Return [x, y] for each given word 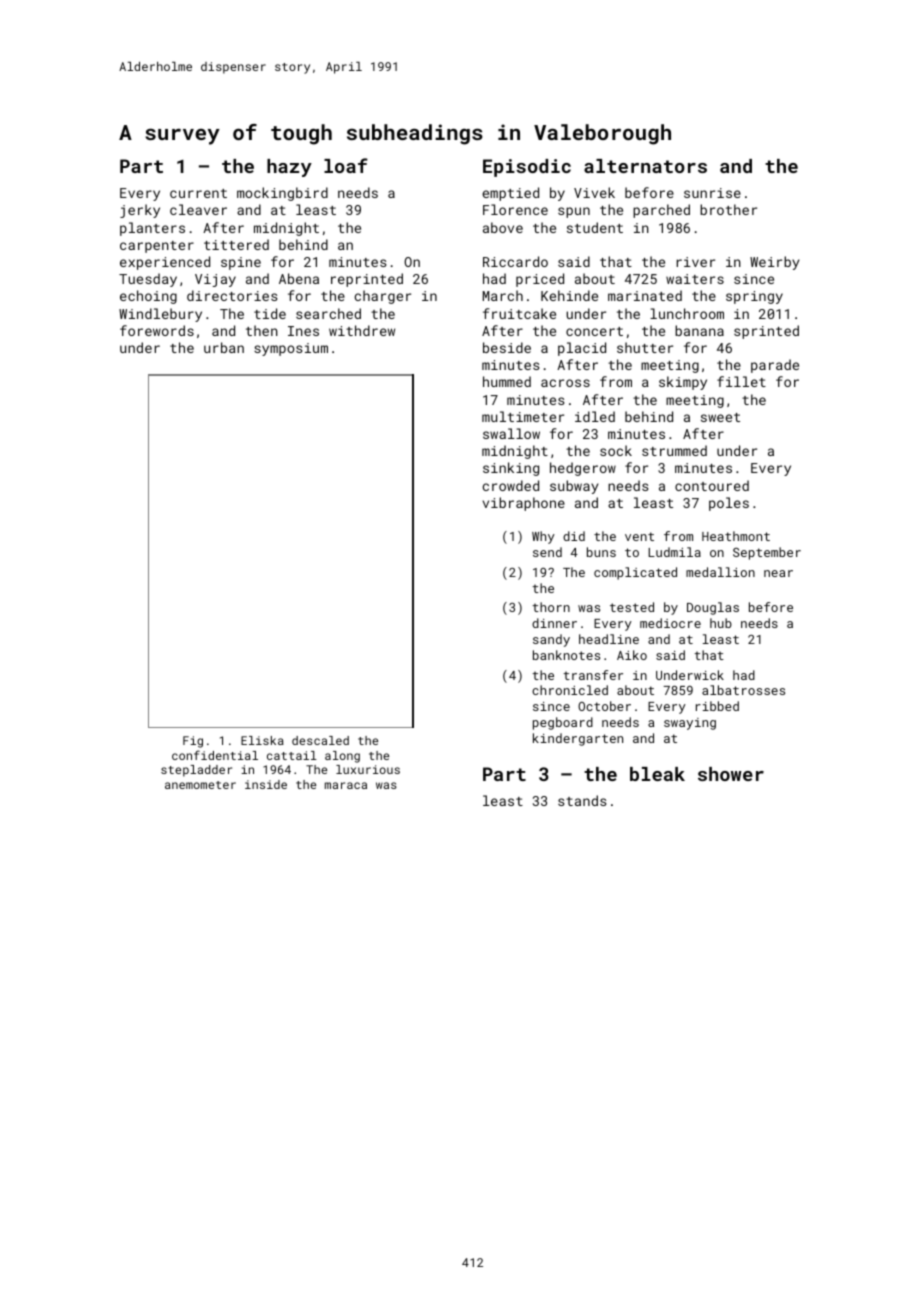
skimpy [683, 383]
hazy [289, 168]
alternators [645, 166]
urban [224, 347]
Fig [193, 742]
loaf [346, 165]
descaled [320, 740]
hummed [507, 381]
